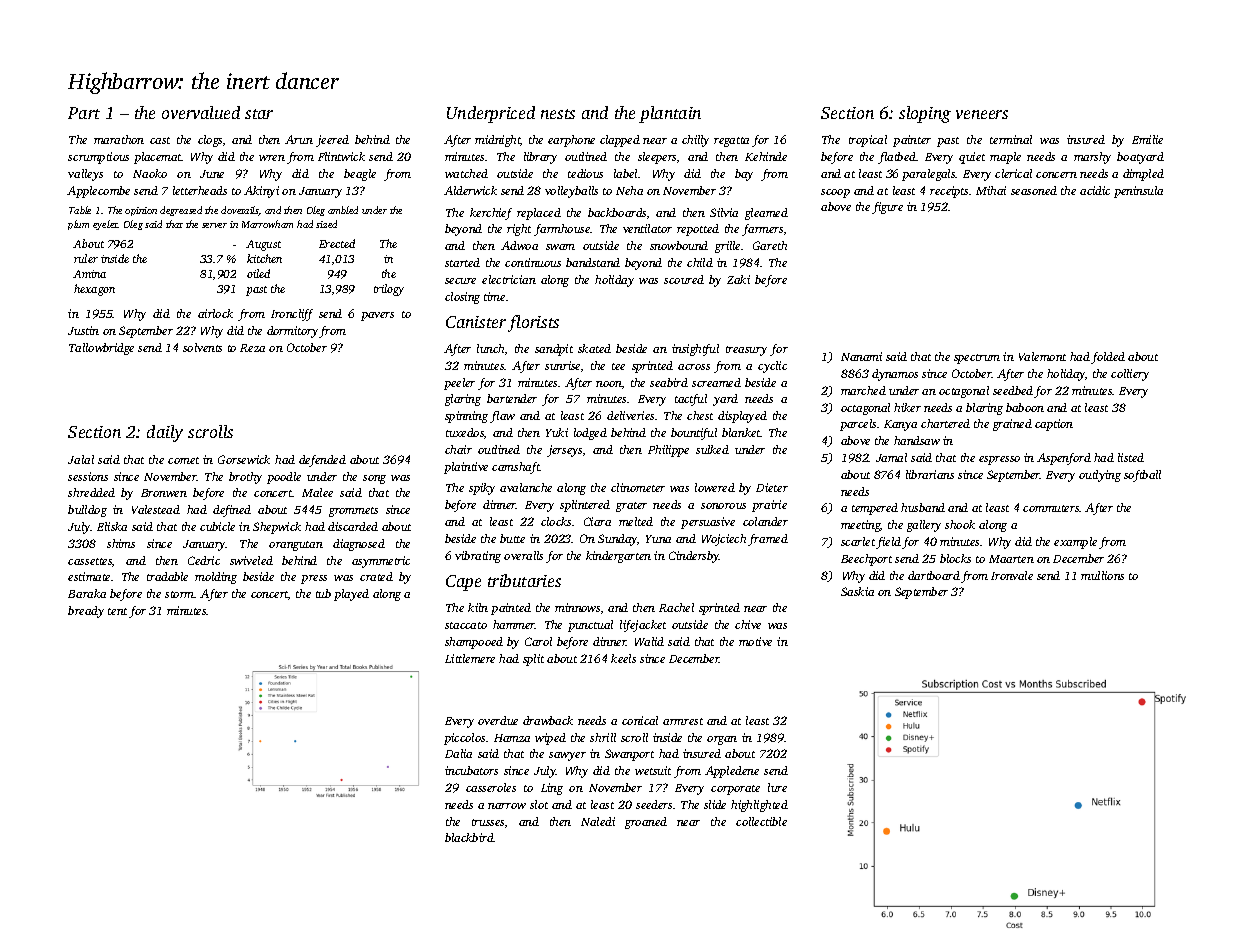 Image resolution: width=1233 pixels, height=952 pixels. I want to click on acidic, so click(1095, 190).
